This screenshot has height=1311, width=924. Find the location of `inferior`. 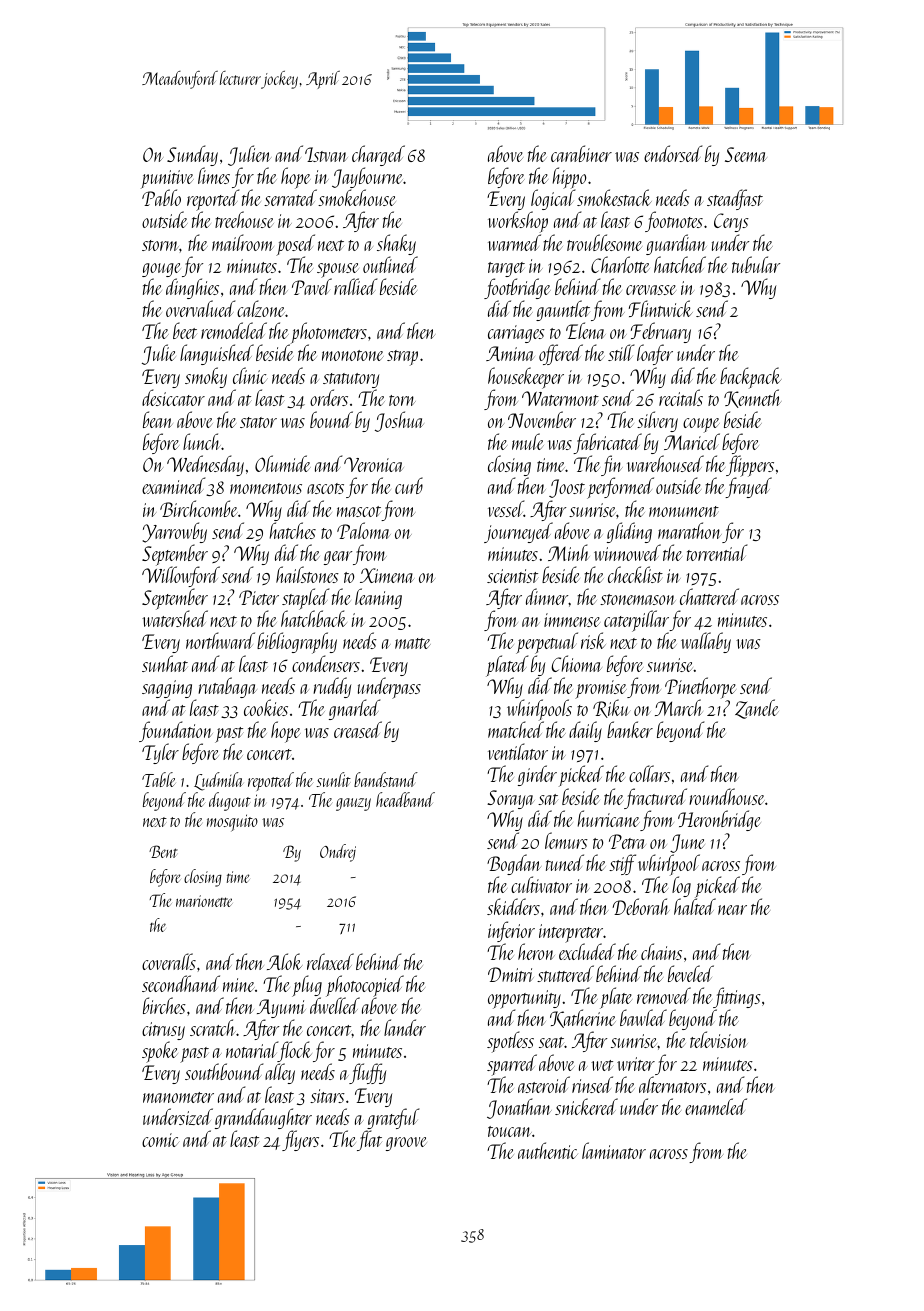

inferior is located at coordinates (511, 931).
